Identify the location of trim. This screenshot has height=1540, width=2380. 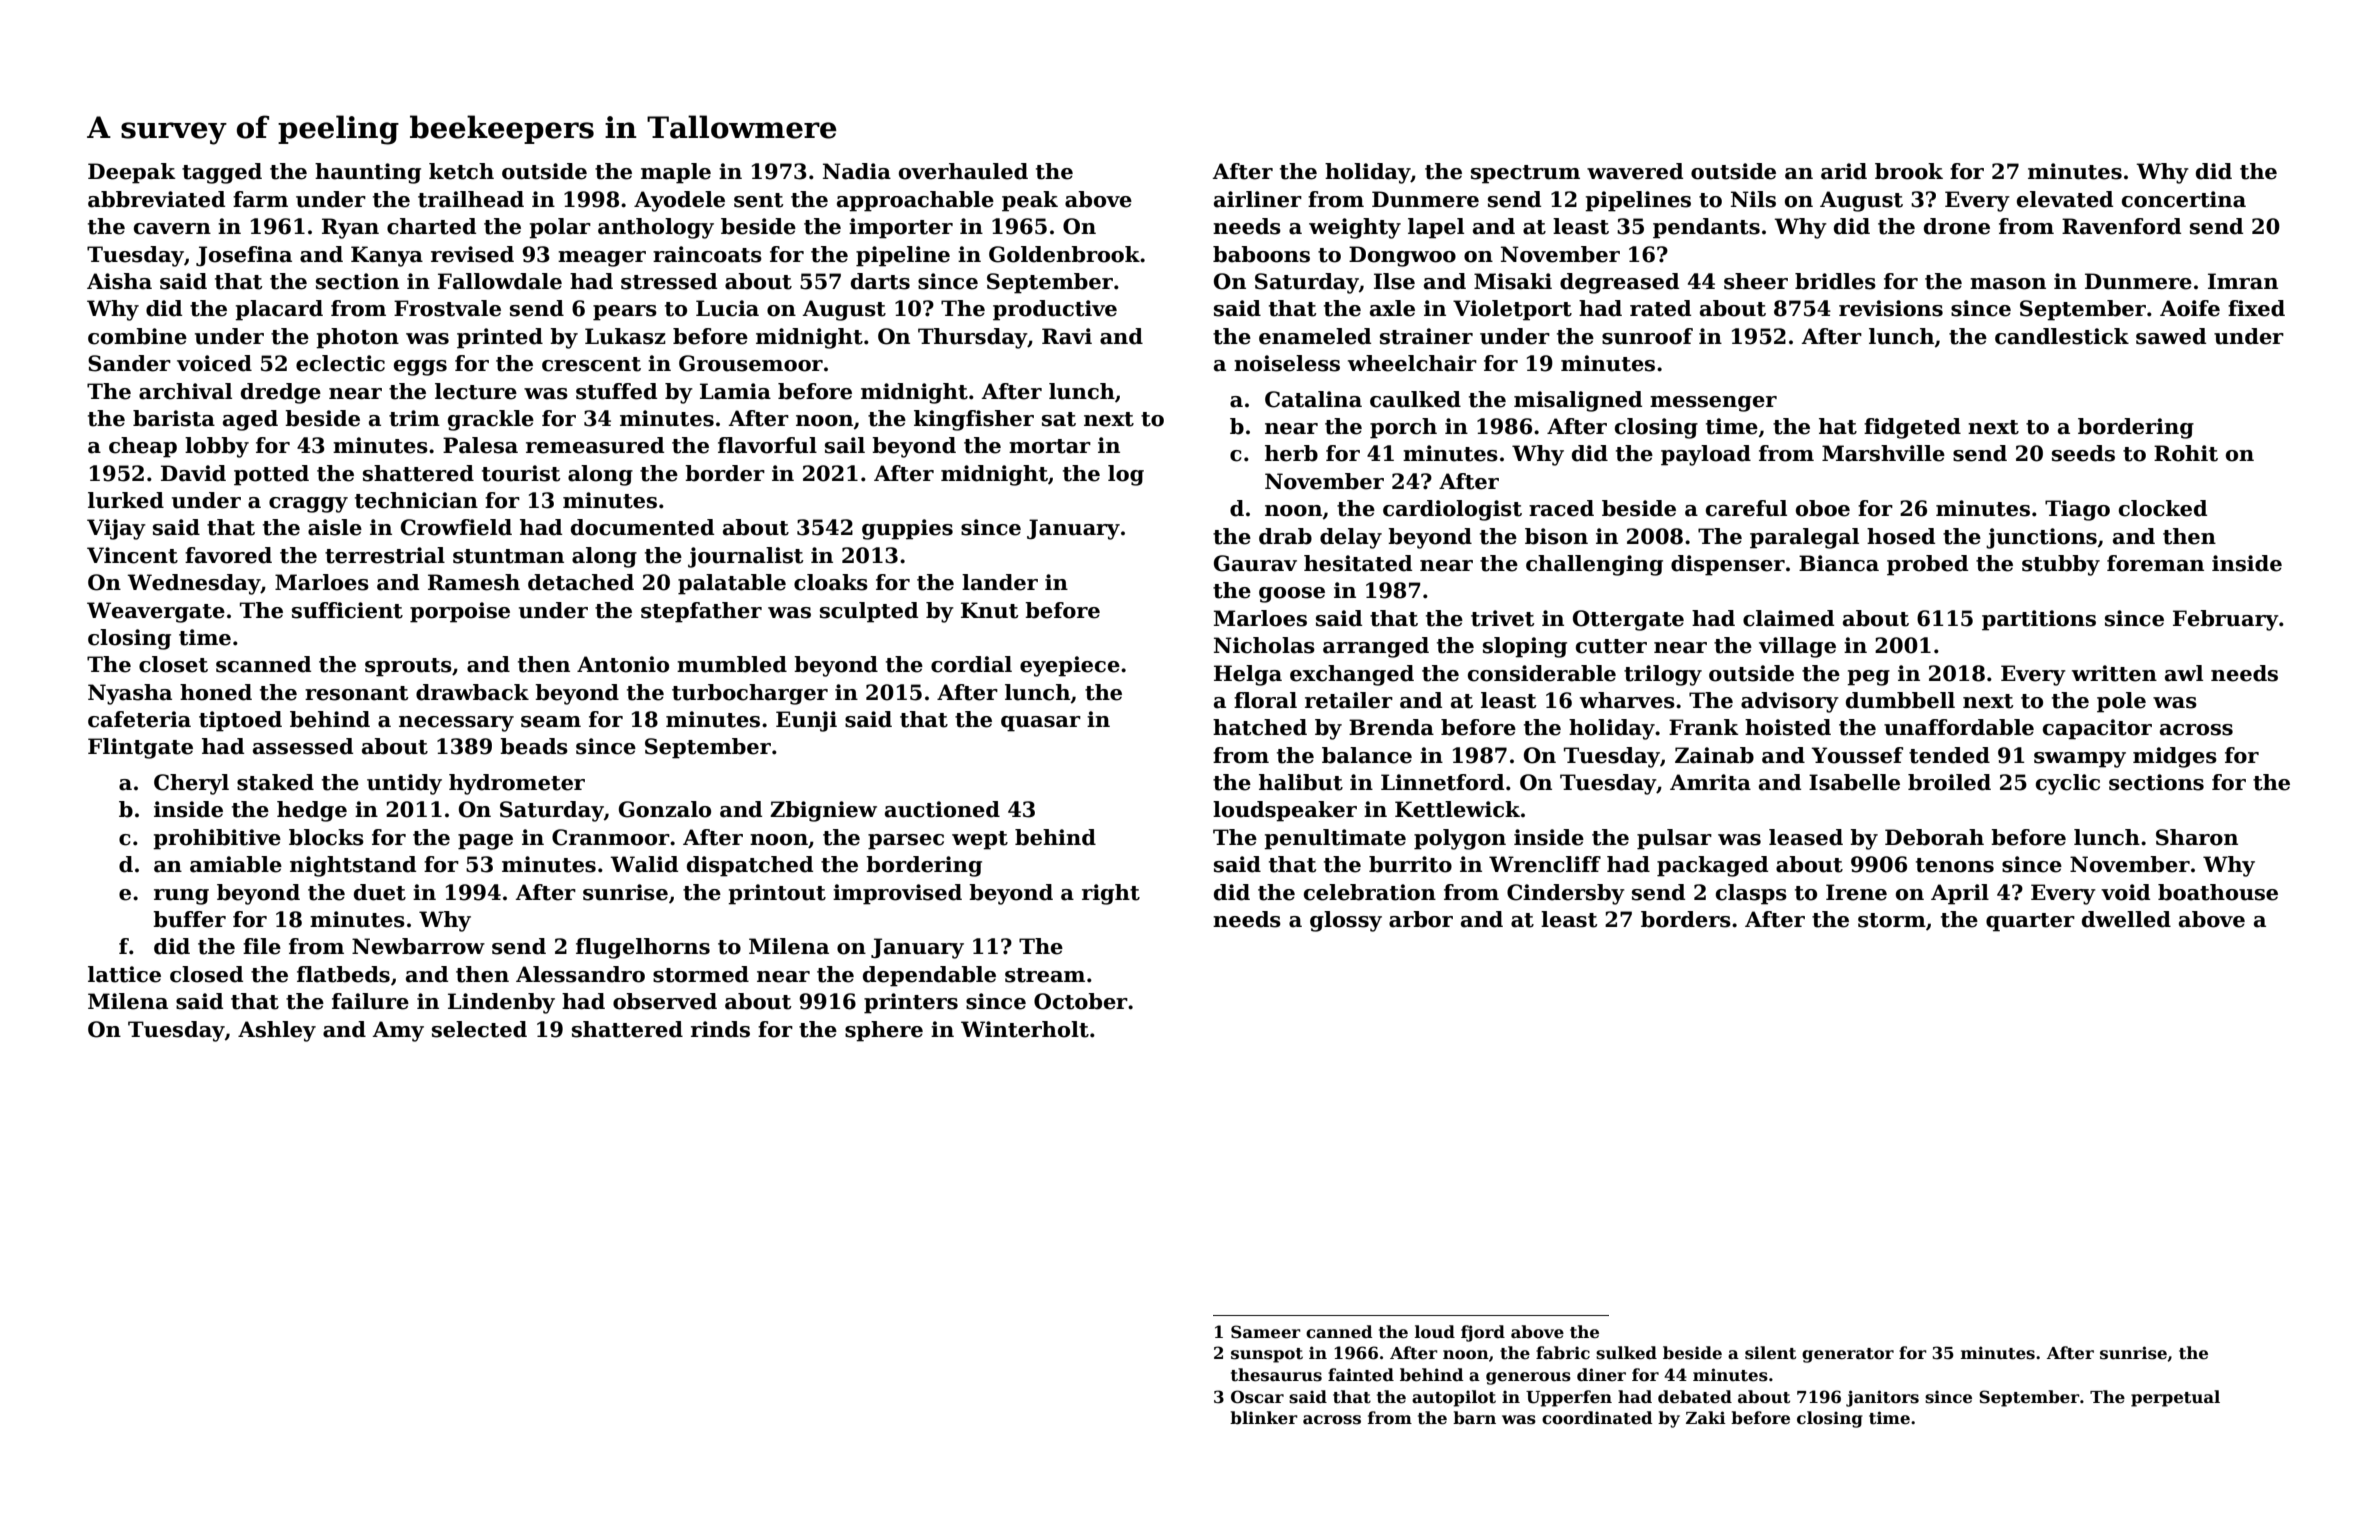
(414, 418).
